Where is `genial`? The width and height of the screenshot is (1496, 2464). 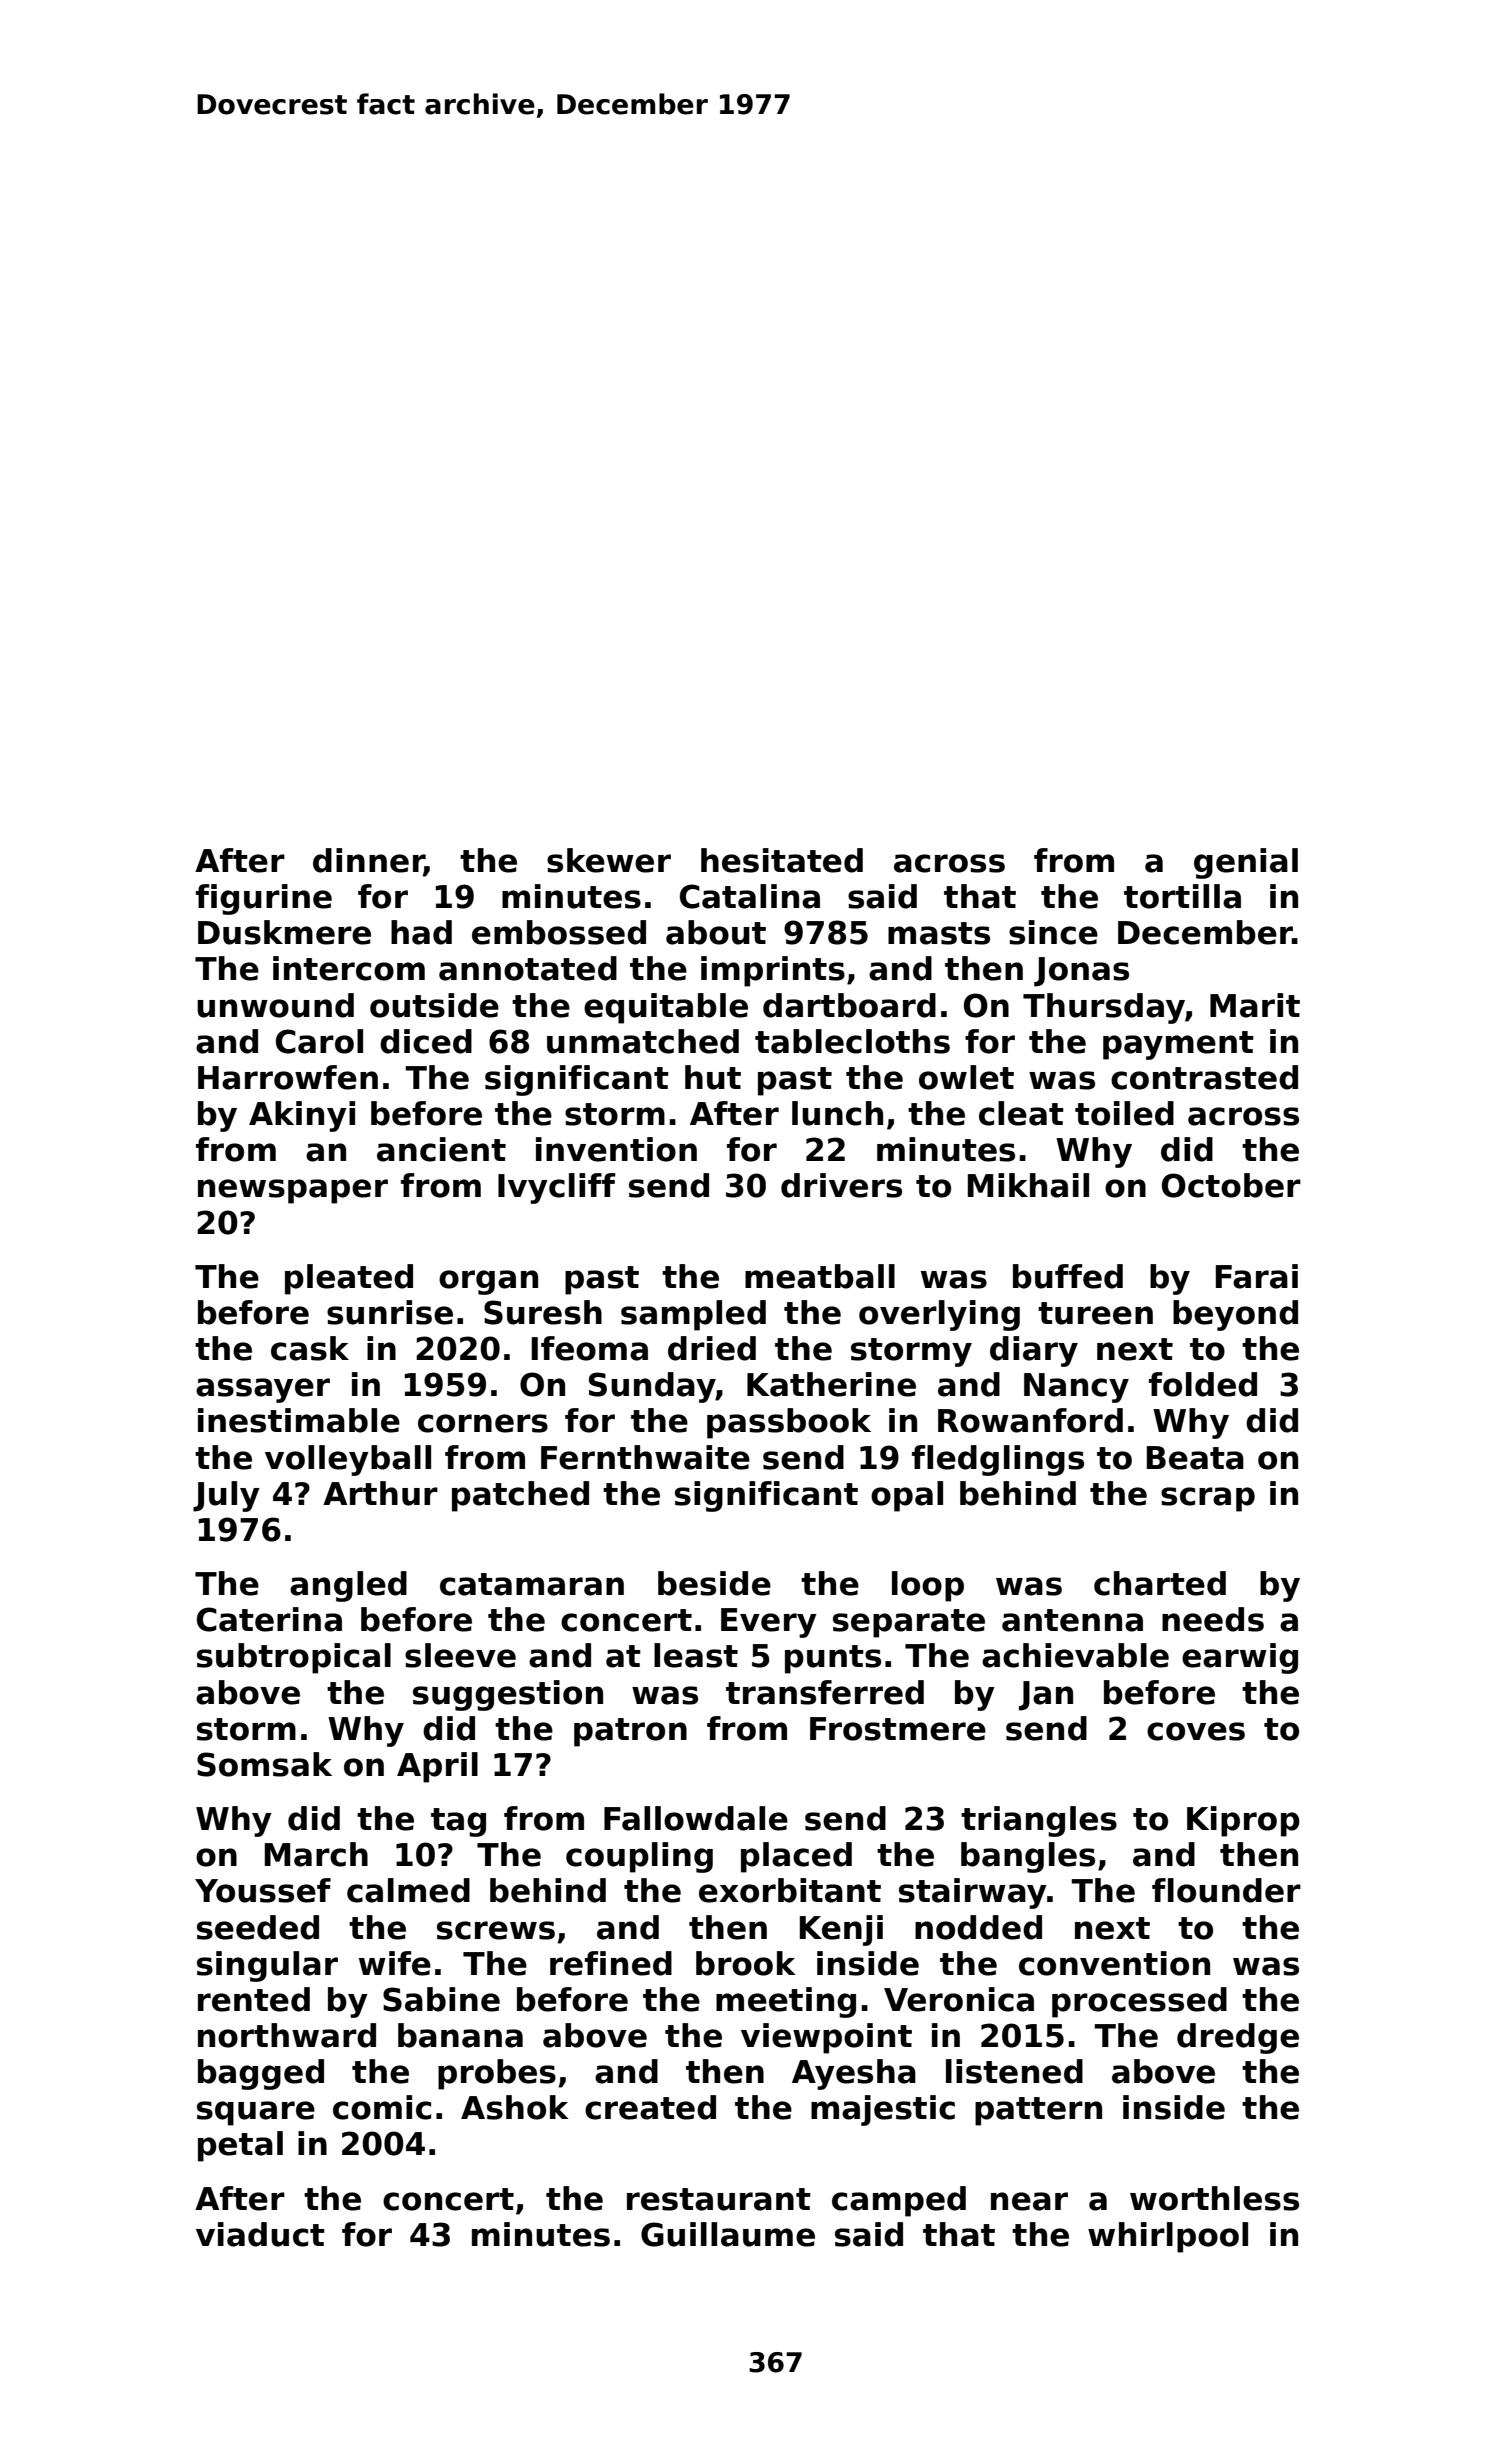
genial is located at coordinates (1246, 863).
